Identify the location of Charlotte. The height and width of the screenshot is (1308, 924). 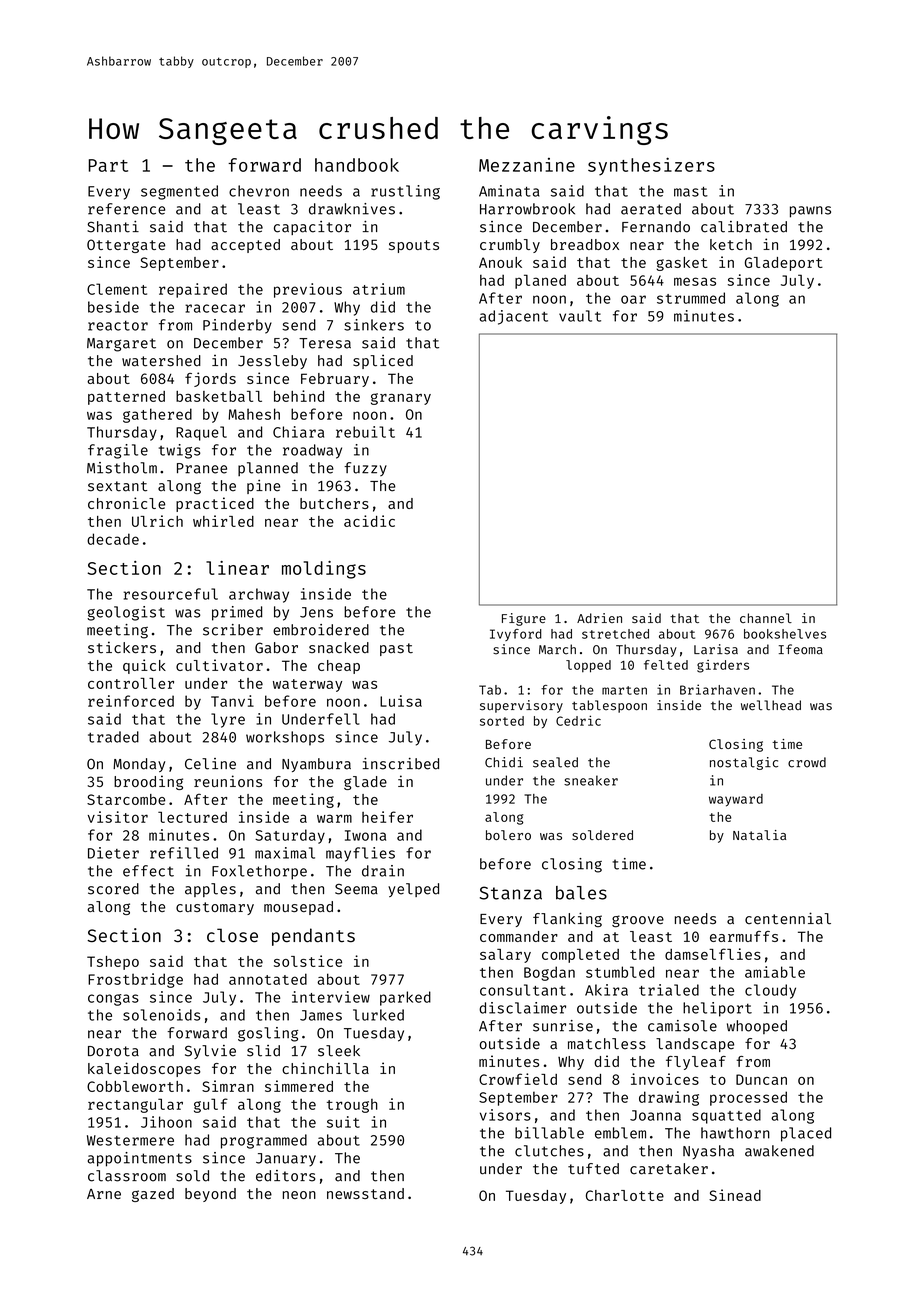
(625, 1195).
